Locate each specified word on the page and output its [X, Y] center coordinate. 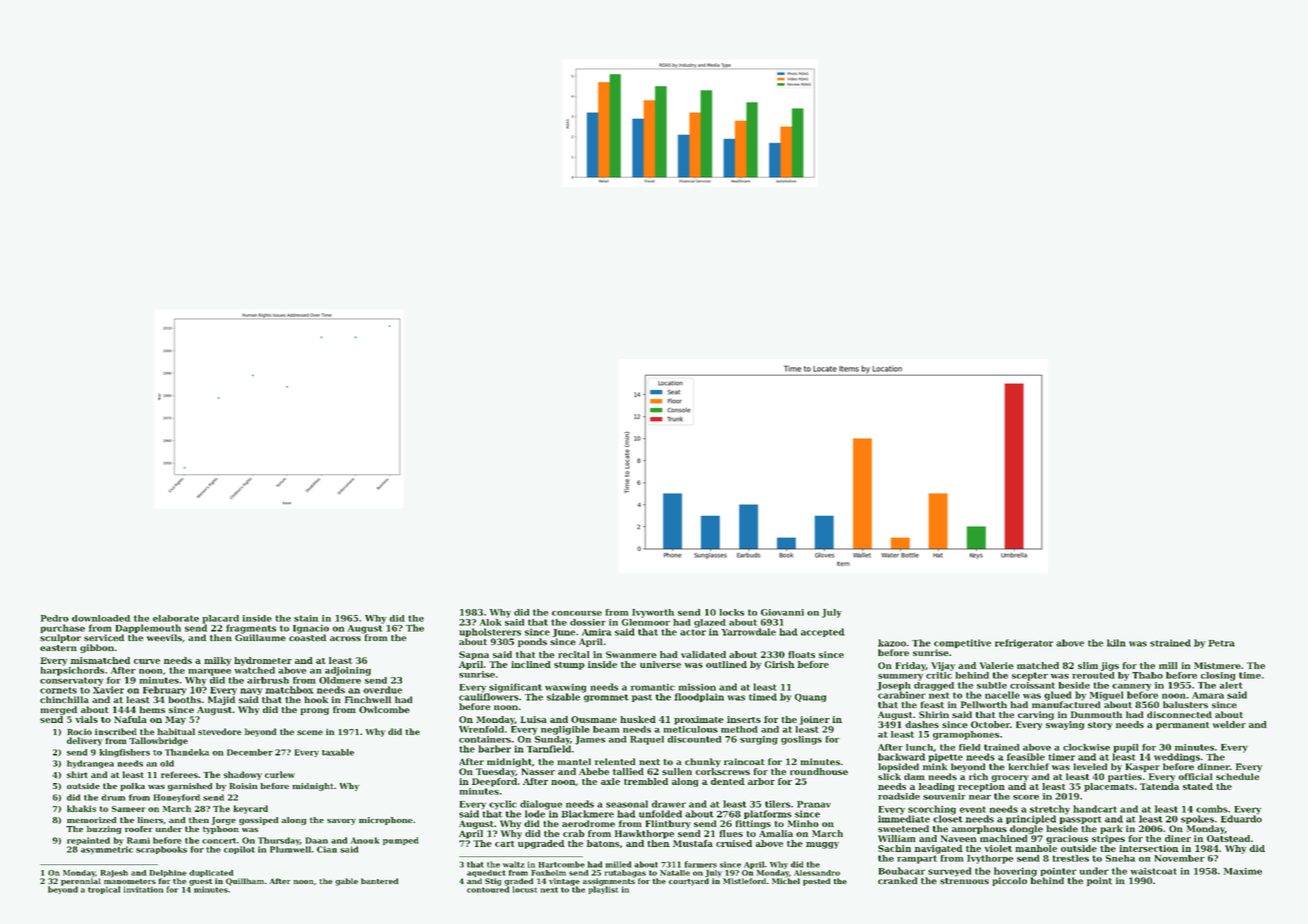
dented [728, 781]
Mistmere [1217, 665]
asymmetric [107, 850]
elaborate [176, 618]
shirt [77, 774]
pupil [1125, 748]
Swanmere [631, 654]
